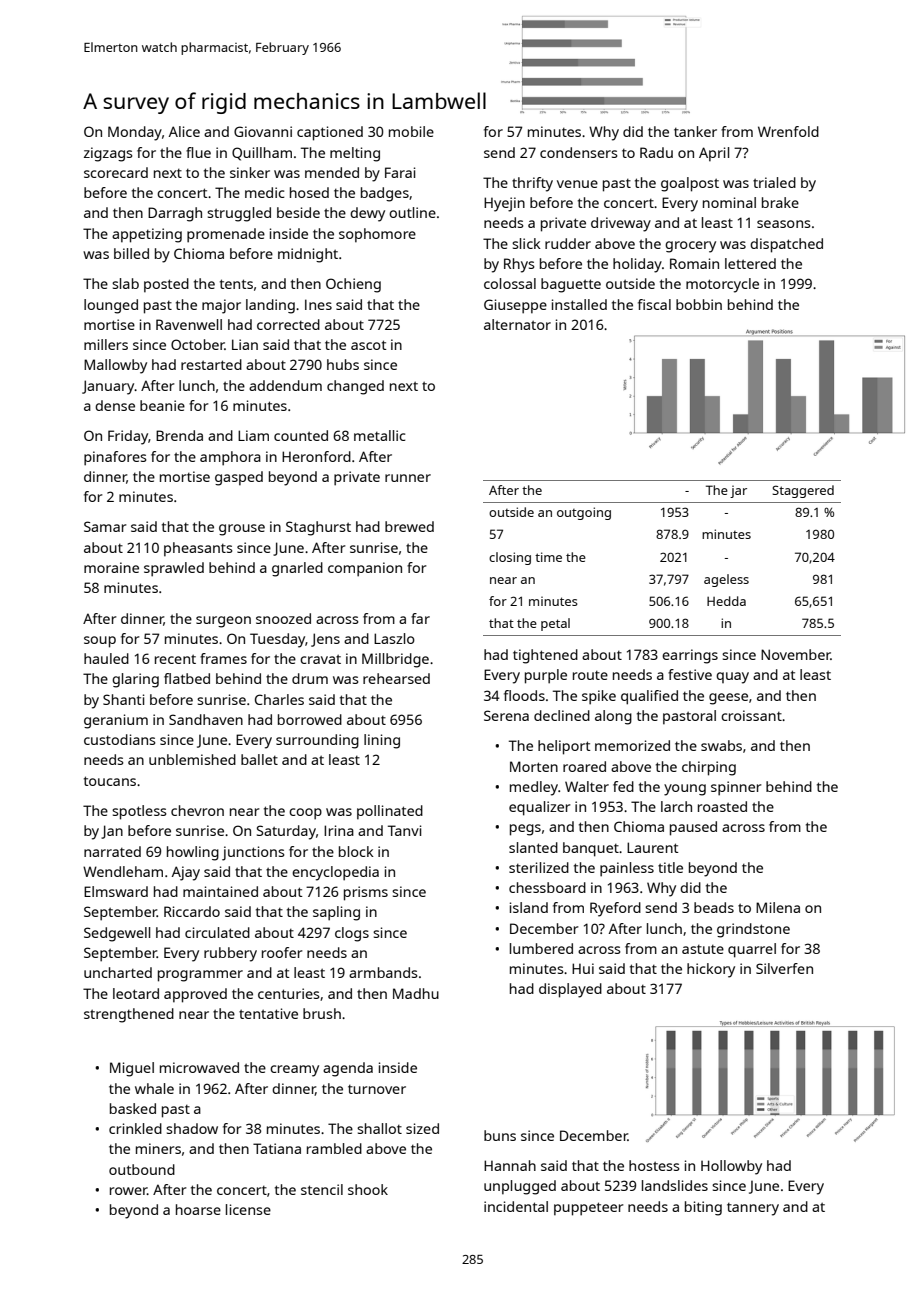 The image size is (924, 1308). I want to click on puppeteer, so click(589, 1209).
